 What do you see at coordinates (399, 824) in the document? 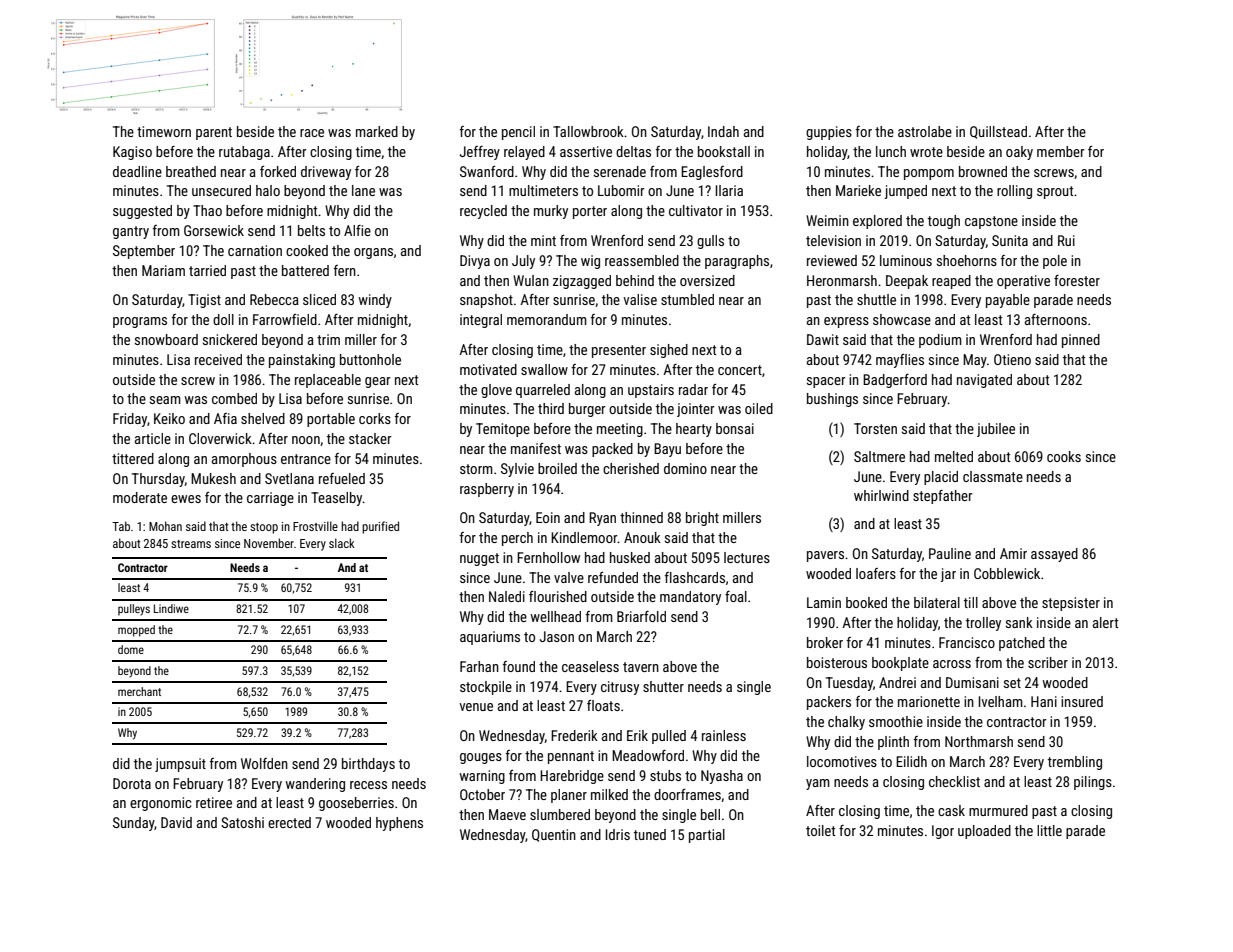
I see `hyphens` at bounding box center [399, 824].
